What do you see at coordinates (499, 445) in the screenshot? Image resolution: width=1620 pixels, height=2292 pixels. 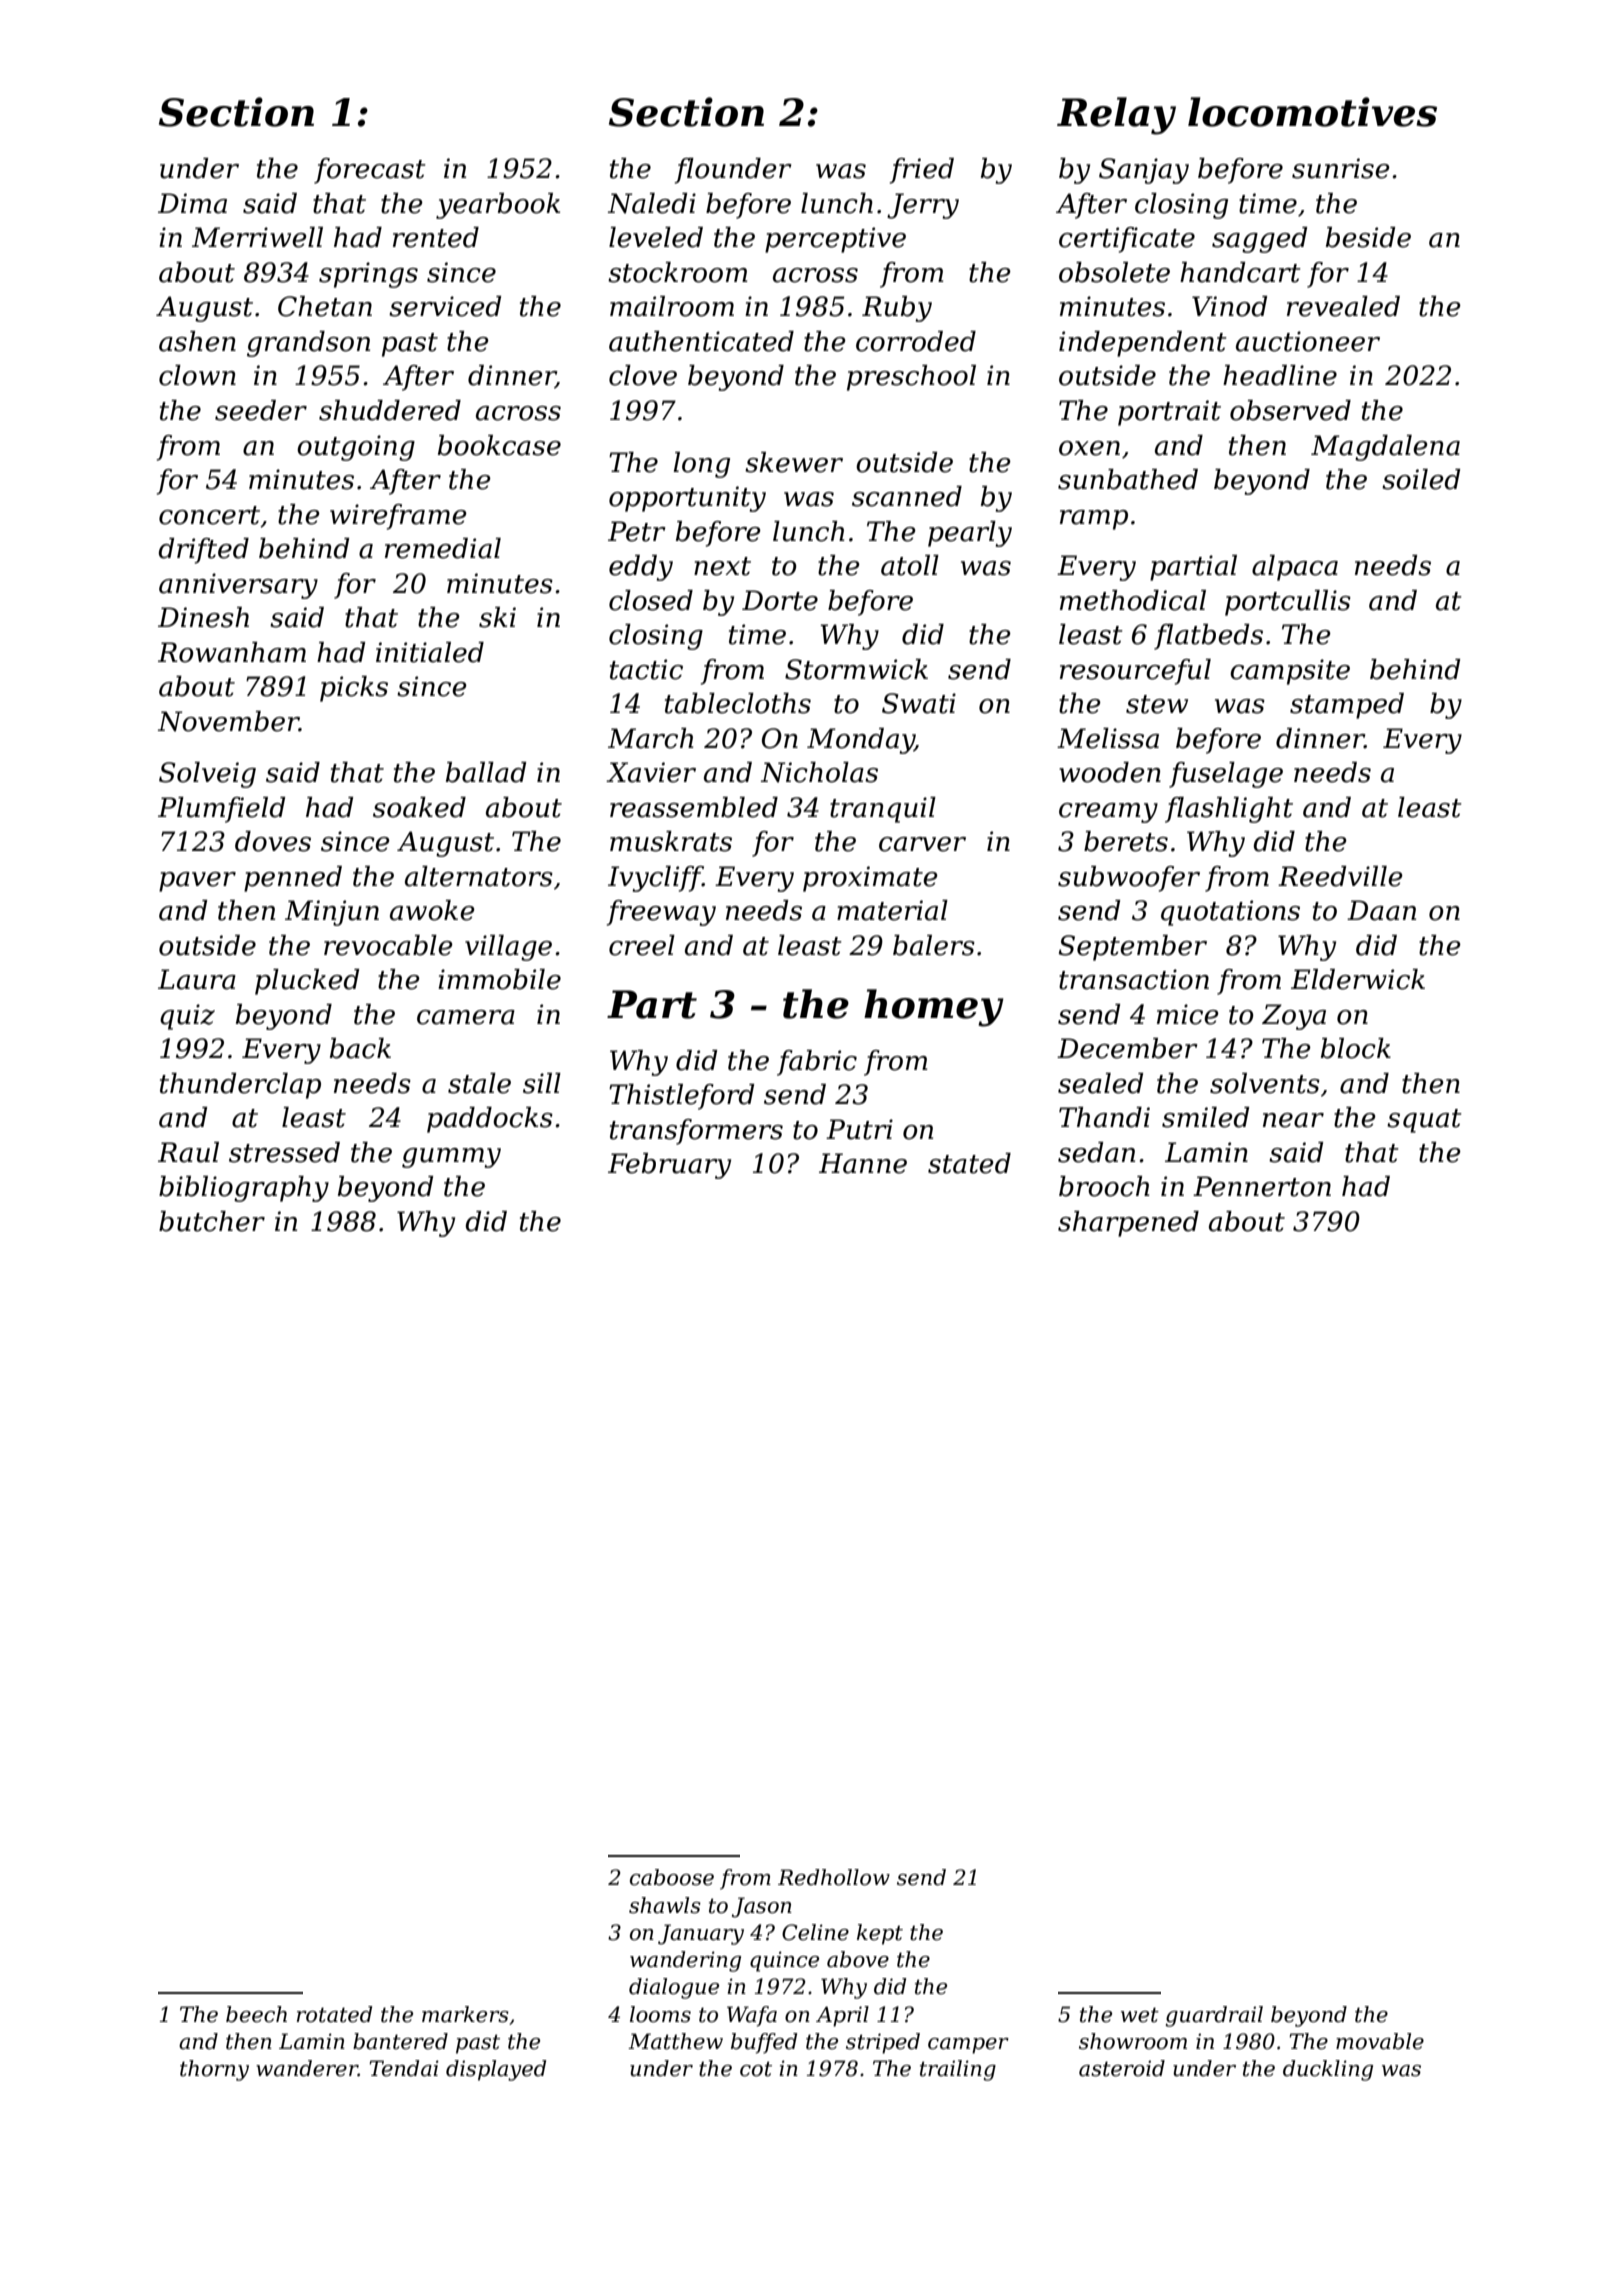 I see `bookcase` at bounding box center [499, 445].
